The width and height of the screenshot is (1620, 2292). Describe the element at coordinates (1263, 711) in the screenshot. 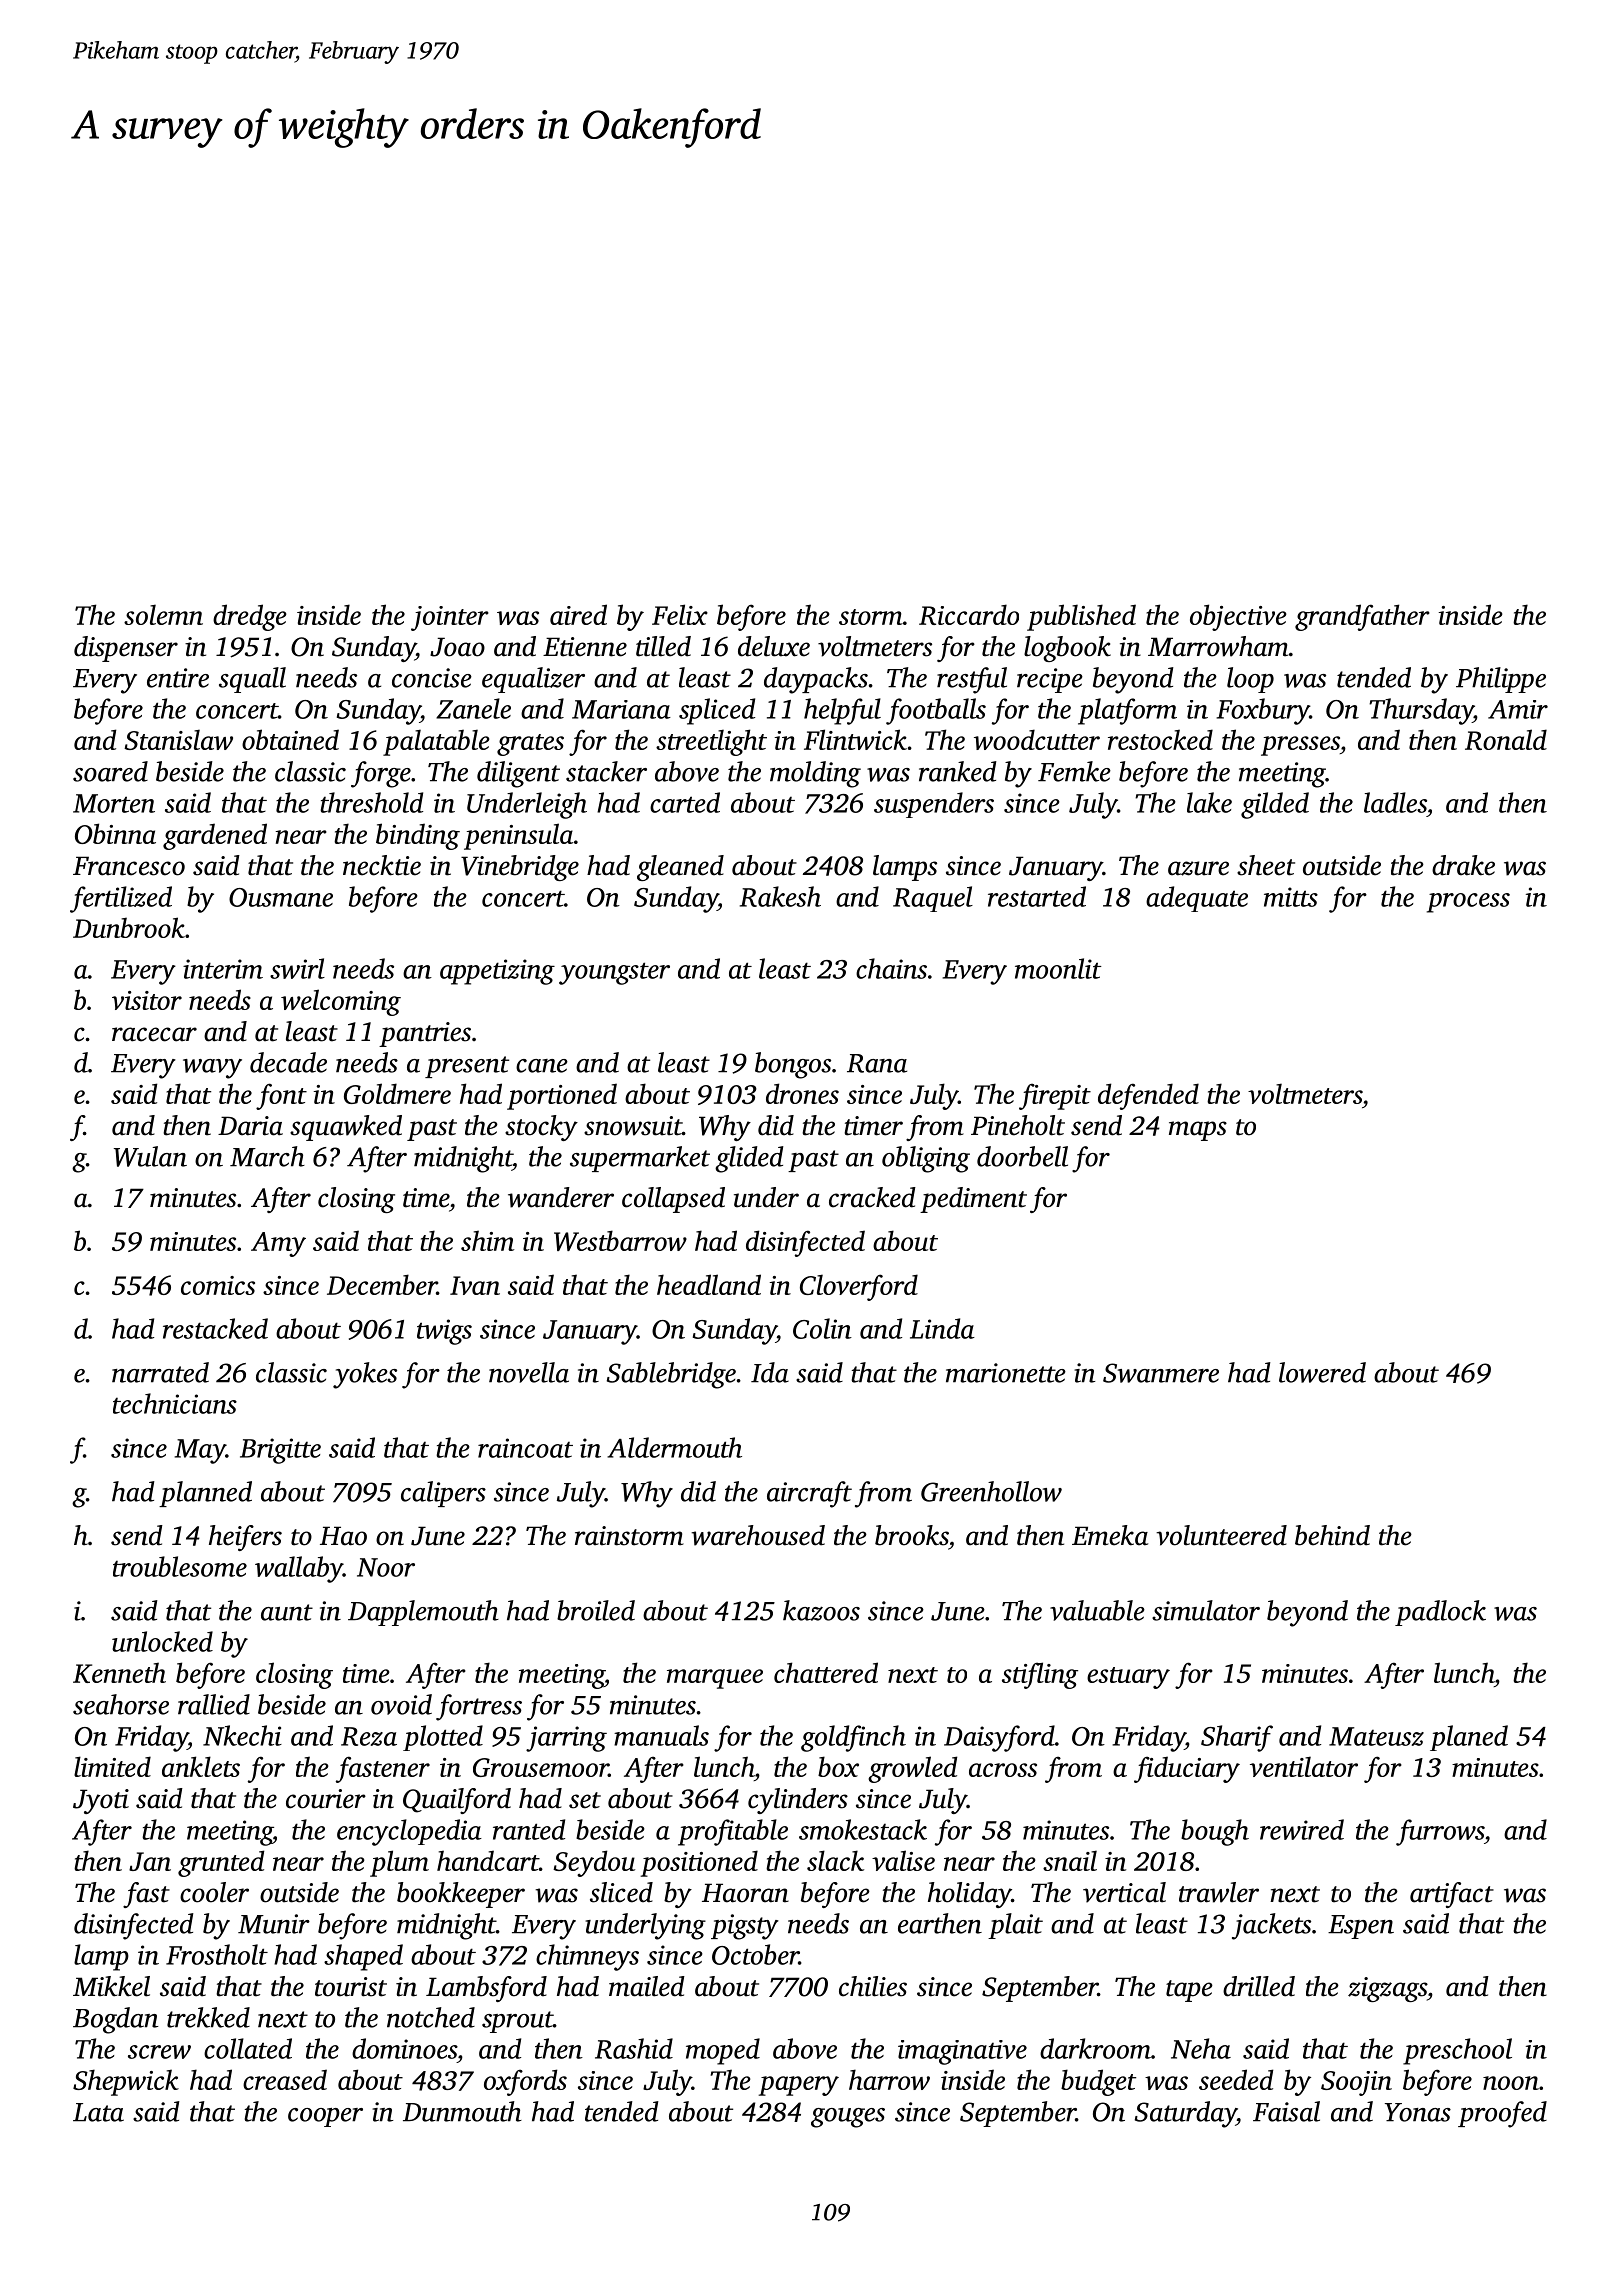

I see `Foxbury` at that location.
